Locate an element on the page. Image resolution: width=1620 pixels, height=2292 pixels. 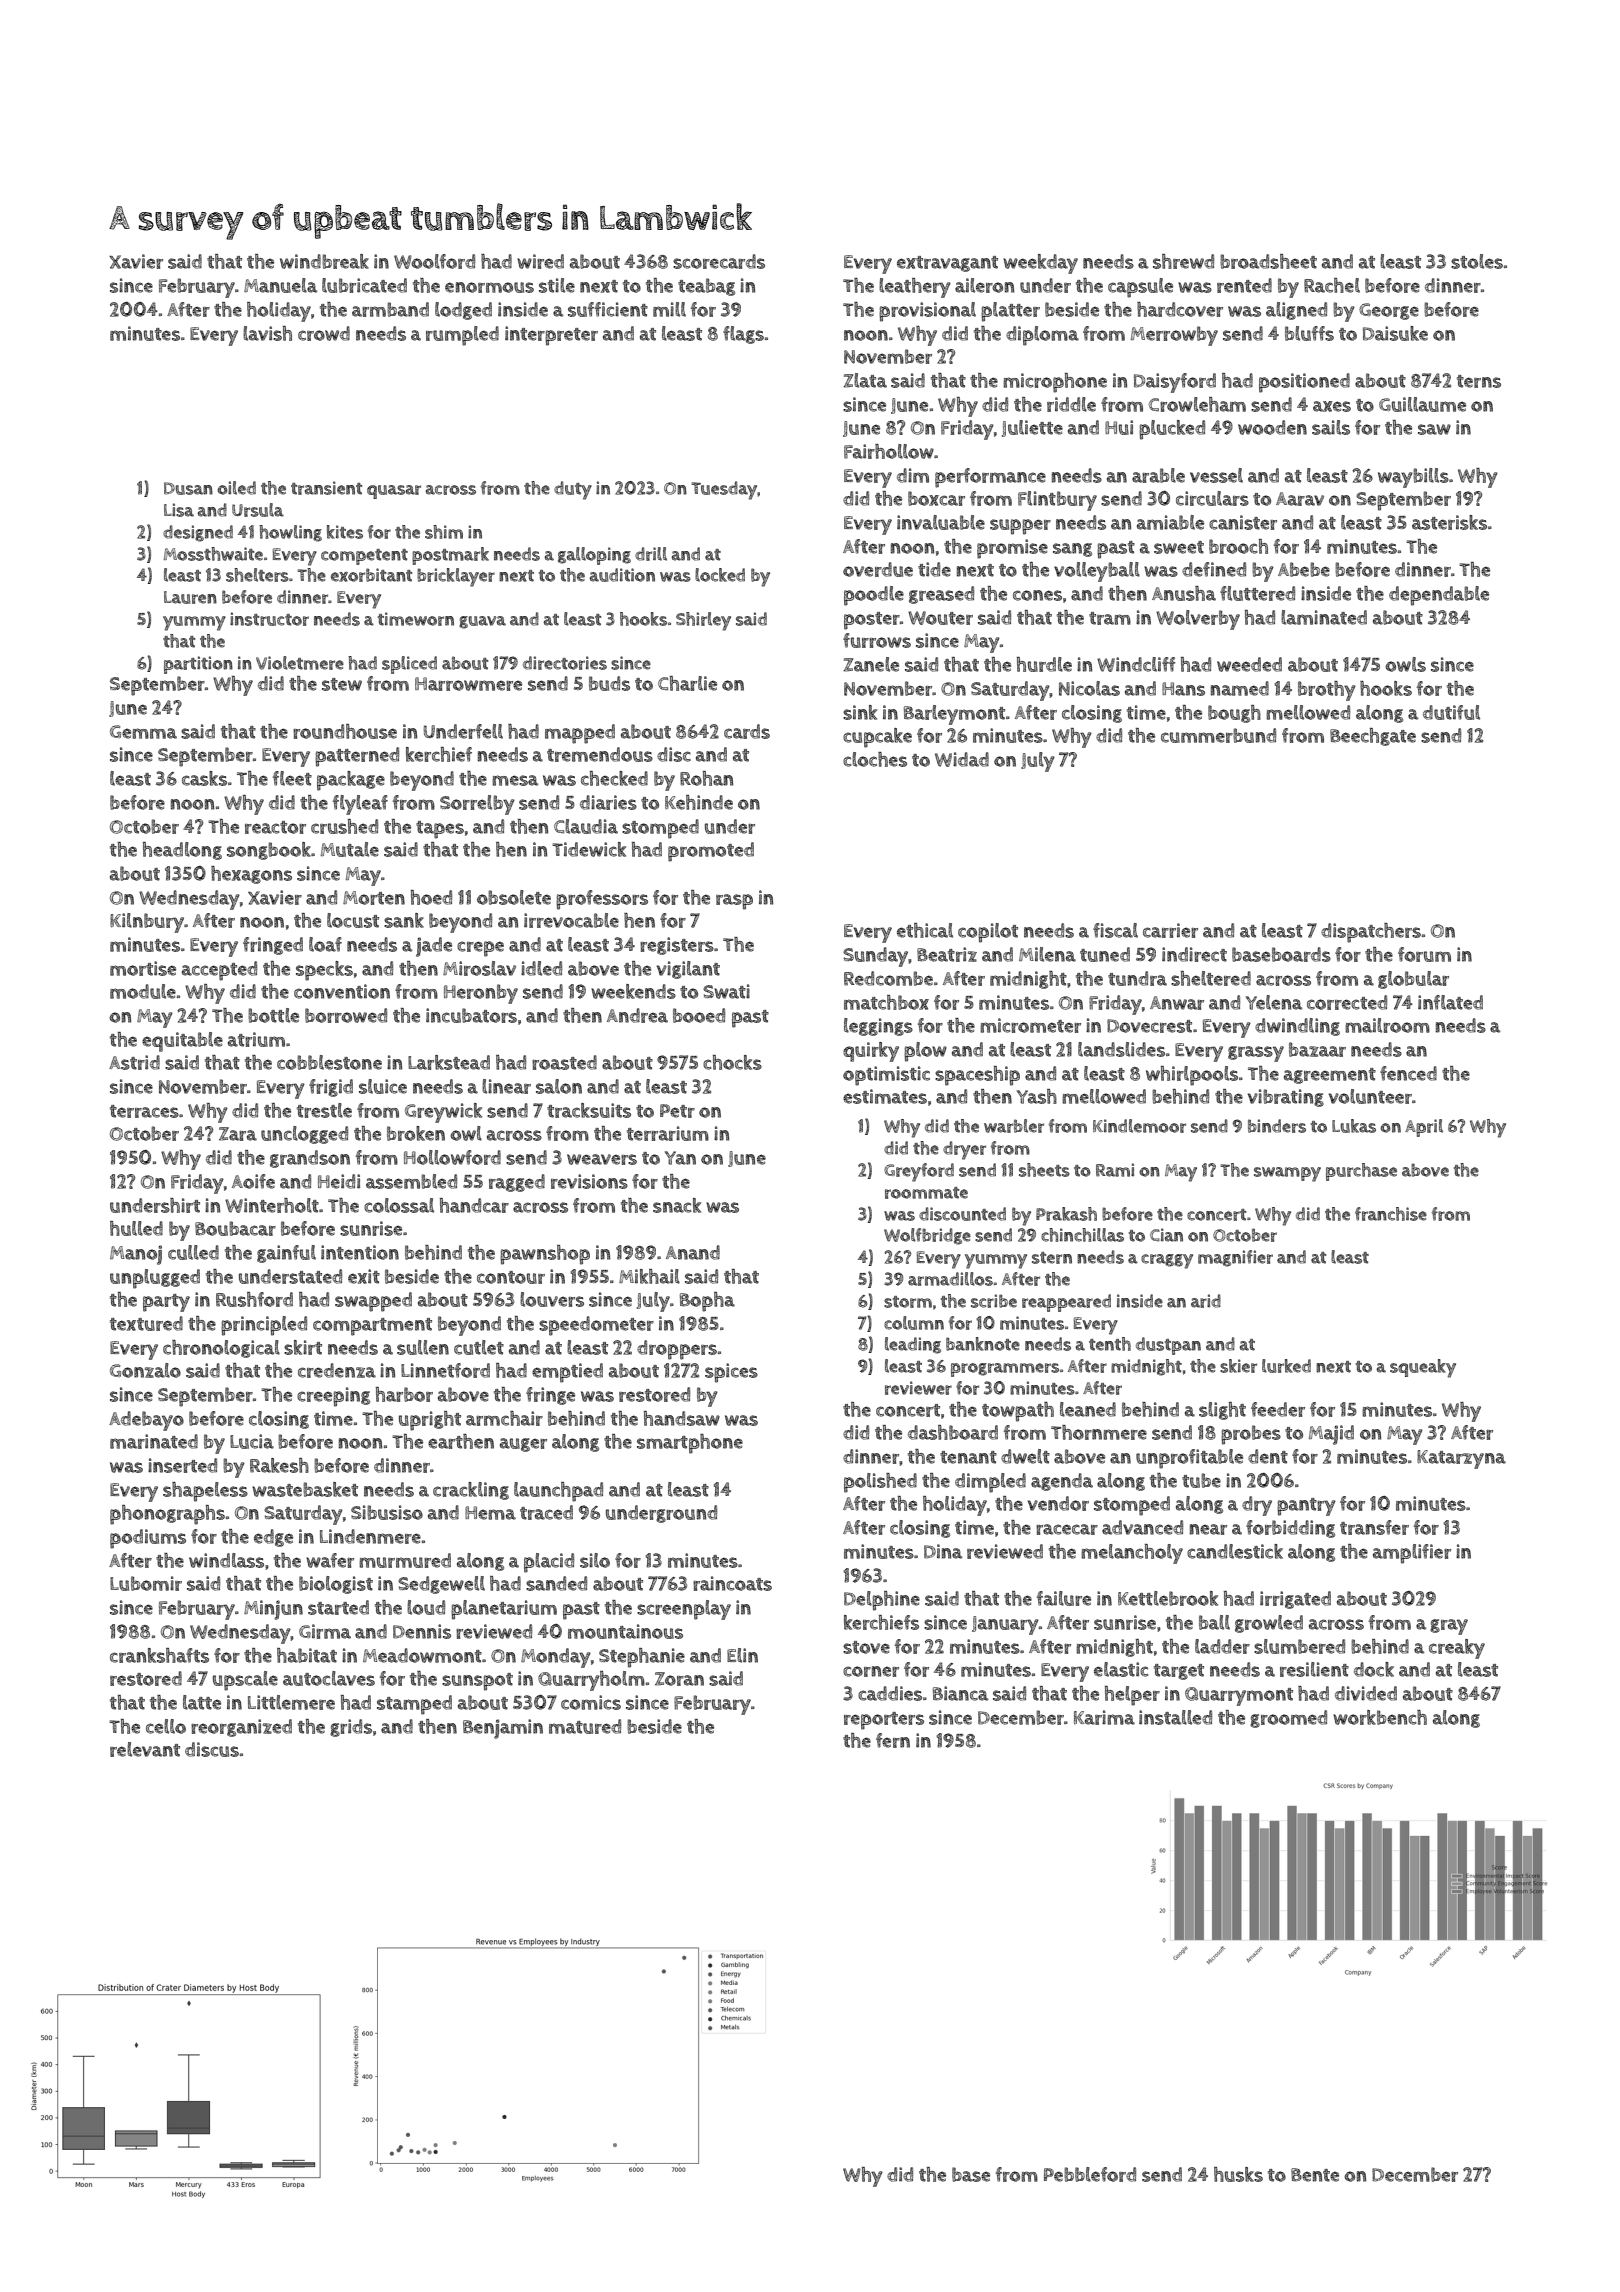
marinated is located at coordinates (154, 1441).
